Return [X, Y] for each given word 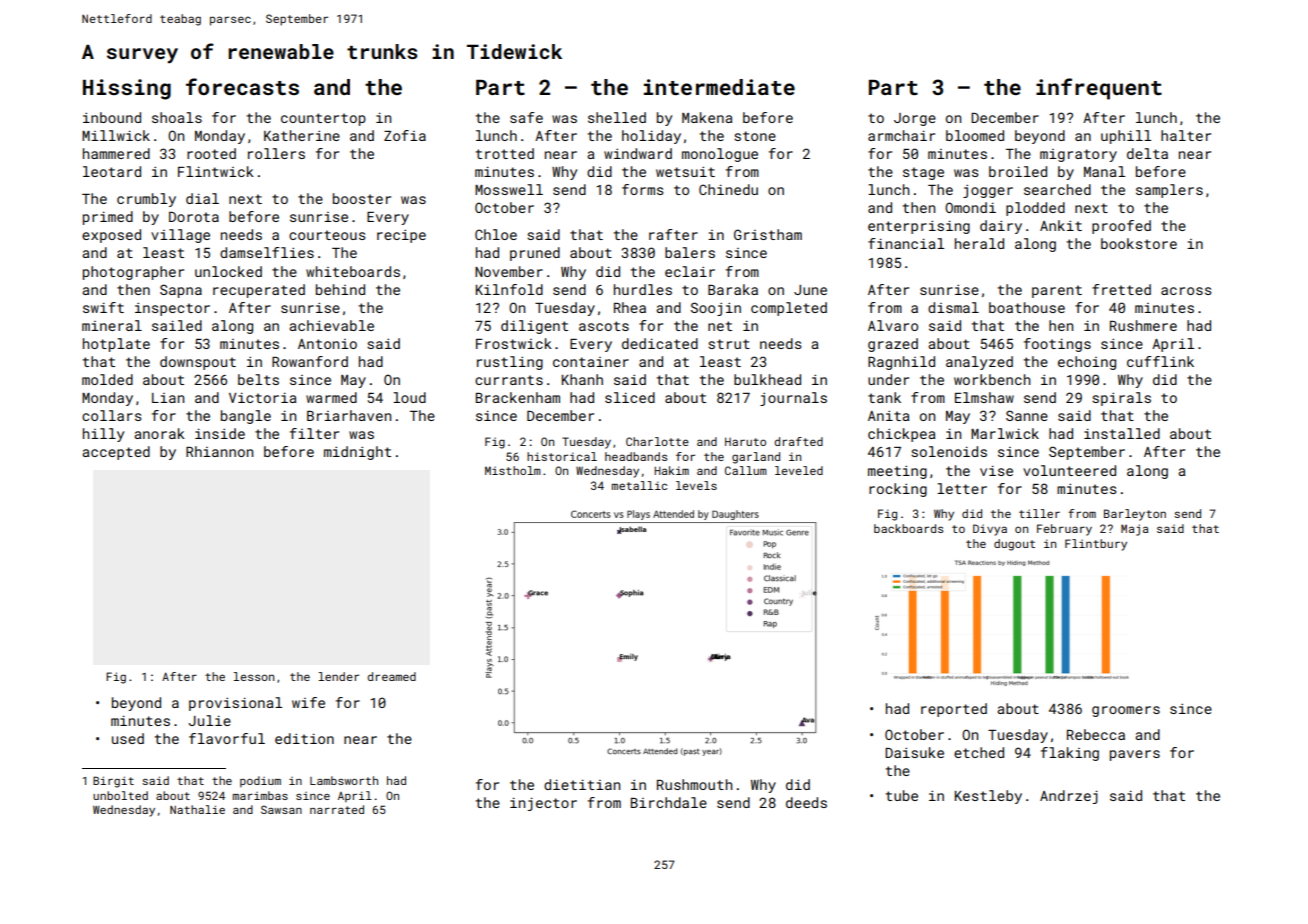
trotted [505, 153]
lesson [254, 676]
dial [202, 198]
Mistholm [513, 470]
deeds [806, 802]
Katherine [302, 135]
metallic [639, 485]
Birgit [113, 782]
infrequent [1099, 89]
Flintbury [1096, 545]
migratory [1078, 155]
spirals [1121, 399]
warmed [331, 397]
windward [638, 153]
